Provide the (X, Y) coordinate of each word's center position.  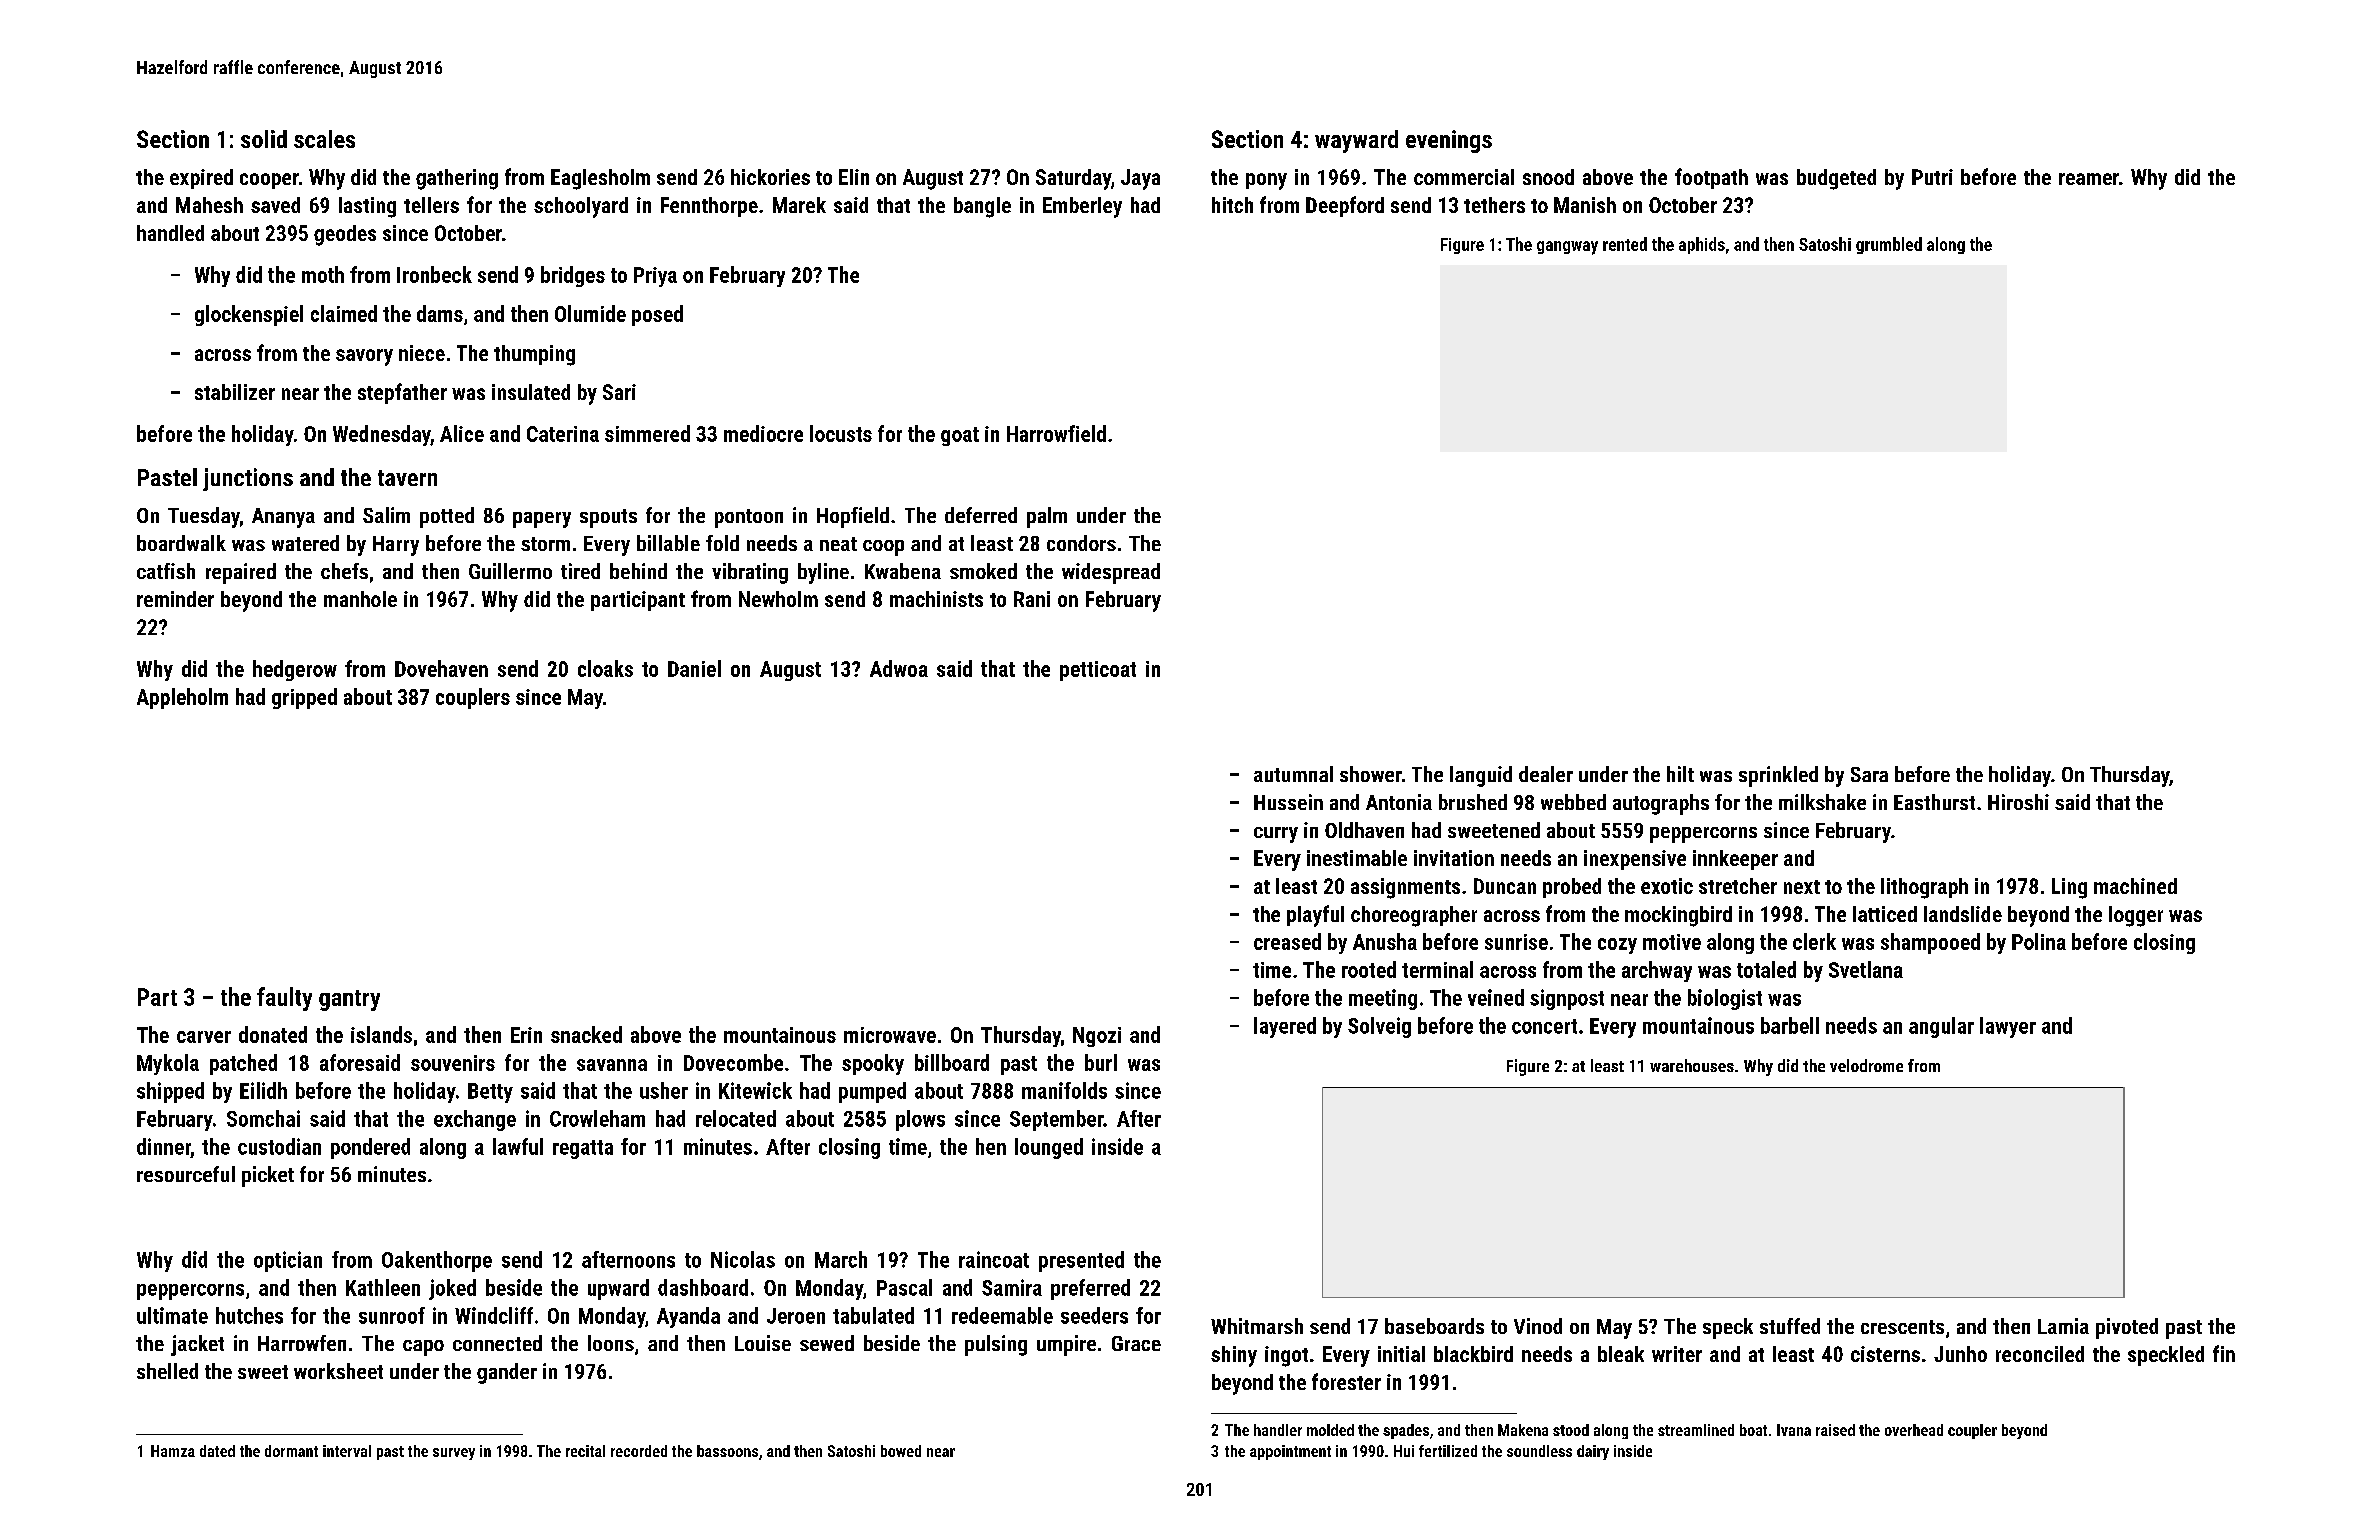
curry (1276, 835)
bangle (982, 207)
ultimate (172, 1315)
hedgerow (295, 670)
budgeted (1836, 179)
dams (440, 313)
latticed (1885, 914)
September (1056, 1120)
